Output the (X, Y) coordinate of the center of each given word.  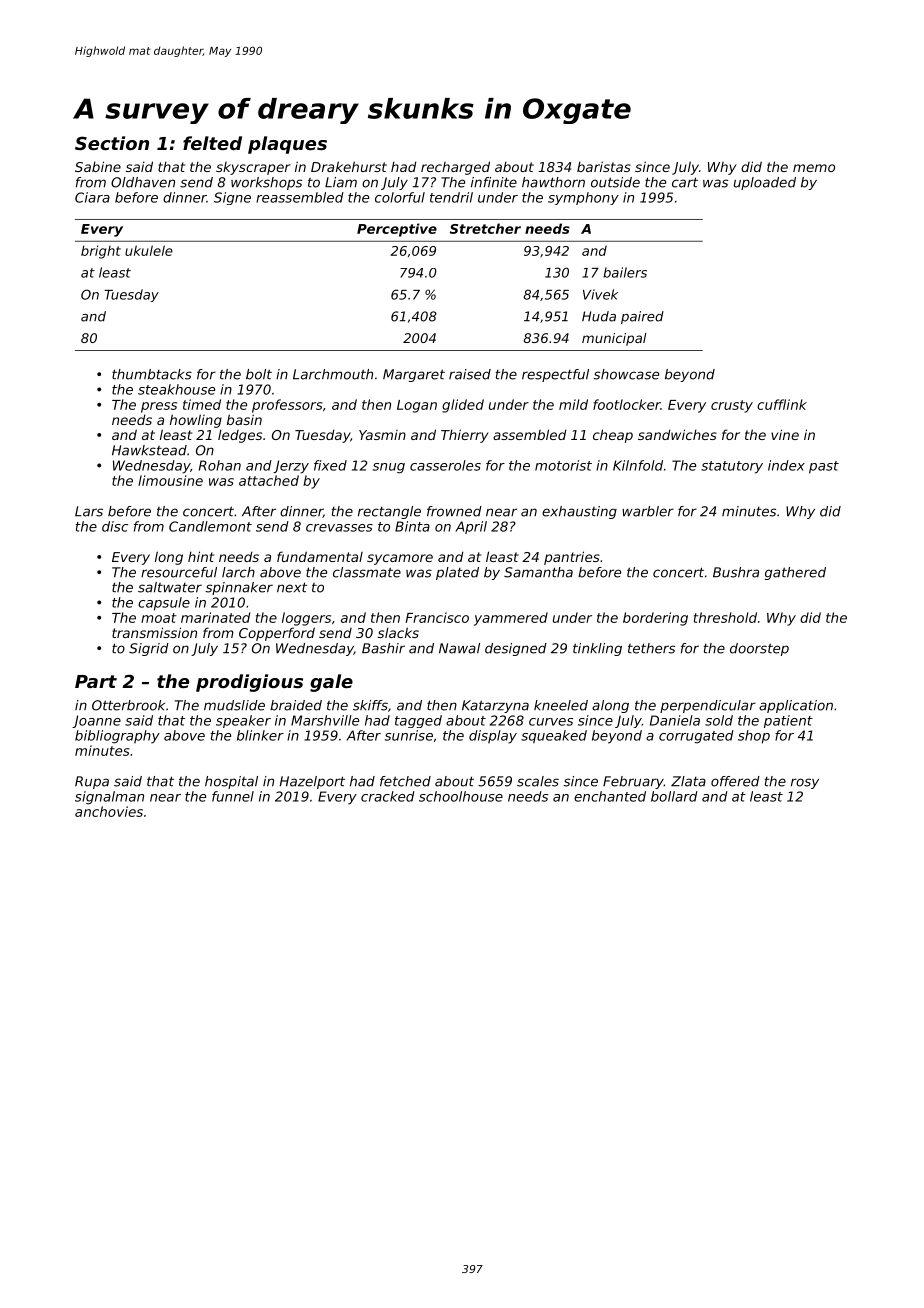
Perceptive (397, 230)
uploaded (765, 183)
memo (814, 168)
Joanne (96, 721)
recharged (455, 168)
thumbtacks (152, 374)
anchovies (109, 811)
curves (551, 722)
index (786, 465)
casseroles (445, 465)
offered (735, 781)
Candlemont (210, 526)
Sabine (98, 166)
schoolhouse (461, 796)
